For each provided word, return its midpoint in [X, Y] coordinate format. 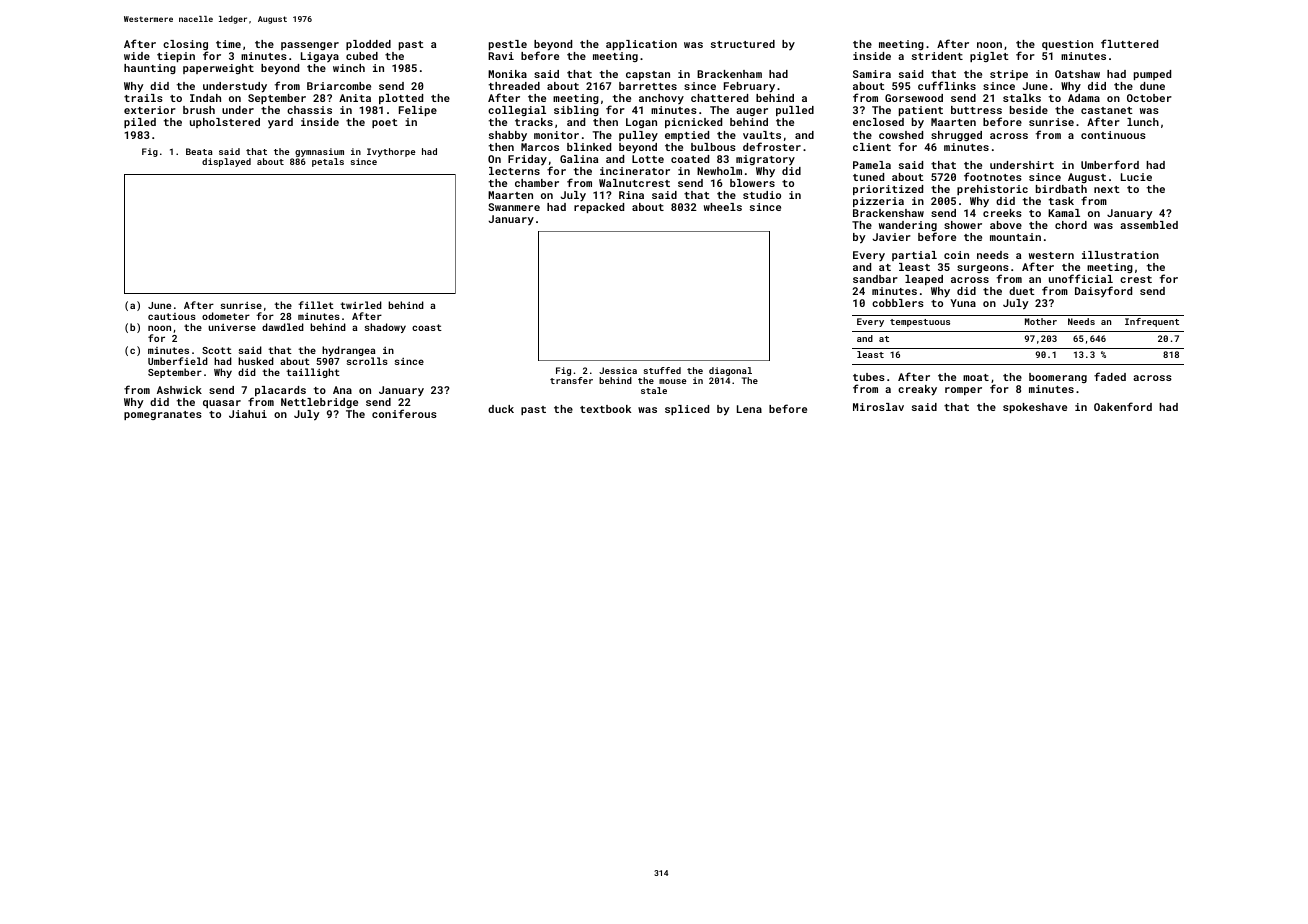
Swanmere [514, 207]
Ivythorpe [391, 152]
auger [752, 112]
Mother [1041, 321]
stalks [1022, 98]
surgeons [983, 270]
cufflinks [947, 85]
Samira [872, 74]
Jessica [618, 370]
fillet [316, 305]
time [228, 44]
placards [280, 391]
